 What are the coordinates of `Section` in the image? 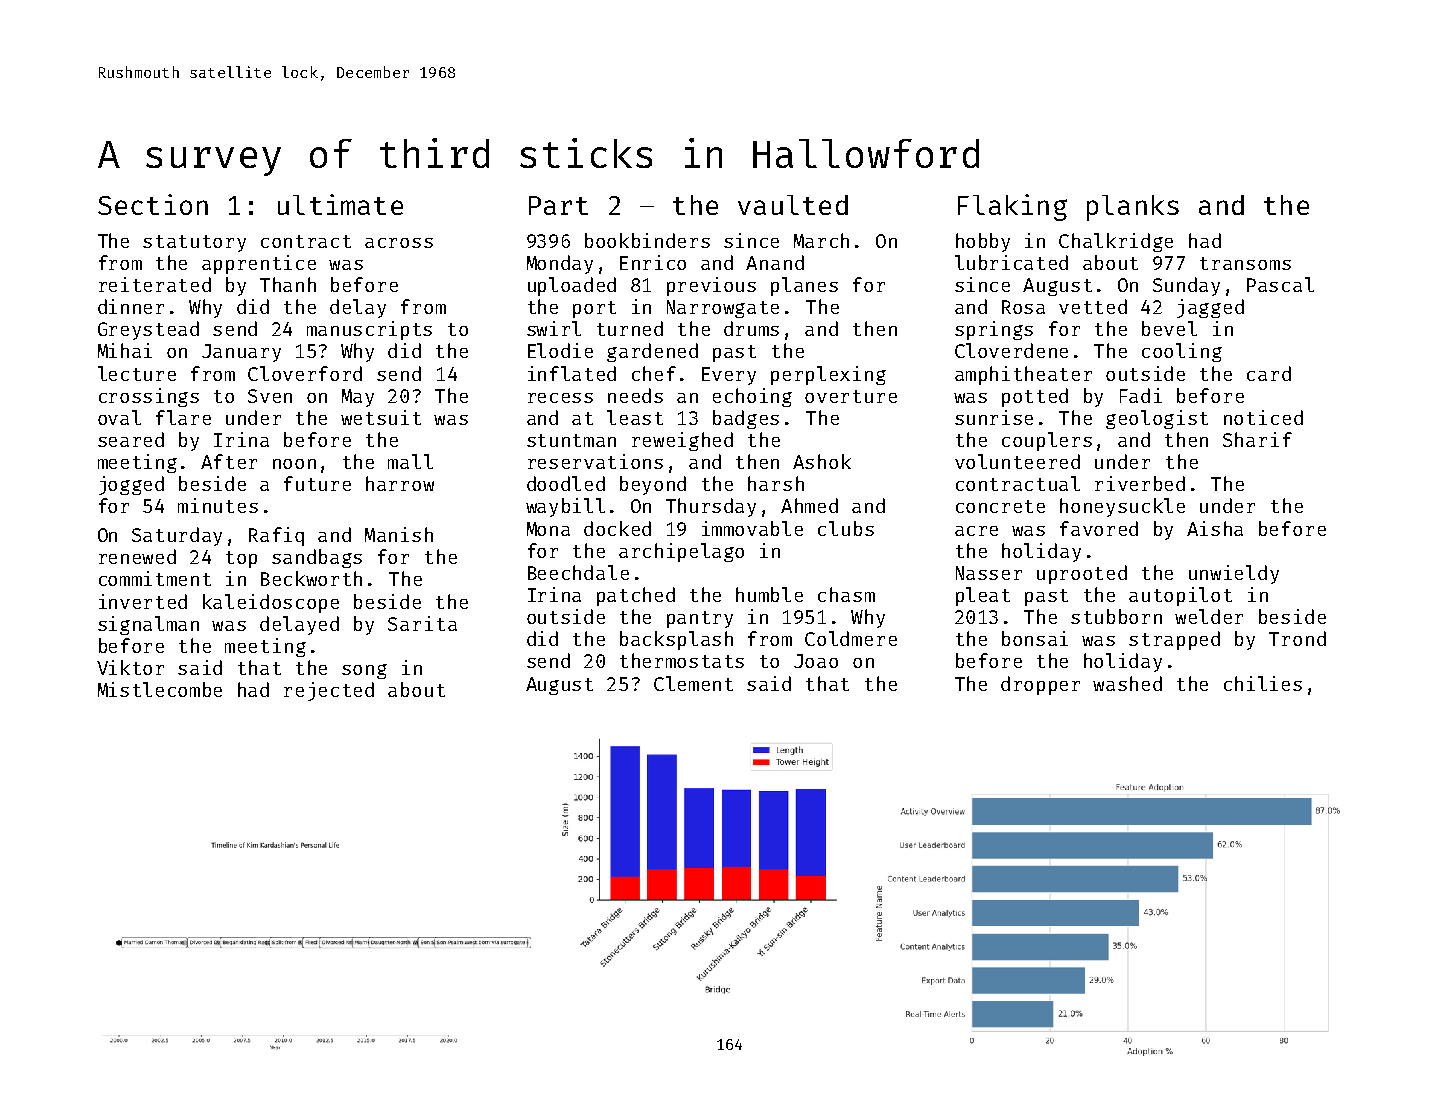 It's located at (153, 204).
